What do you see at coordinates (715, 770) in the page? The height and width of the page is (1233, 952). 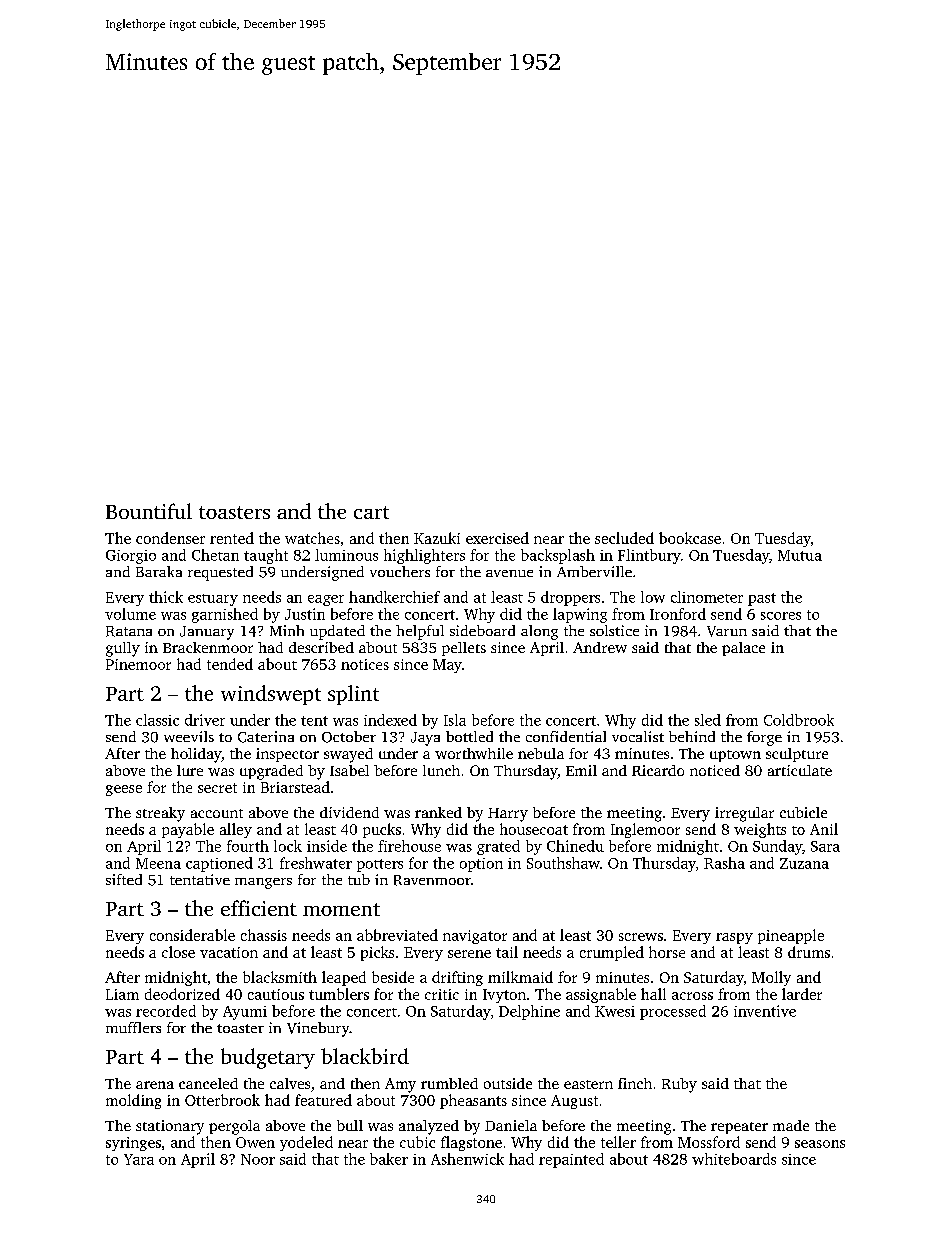 I see `noticed` at bounding box center [715, 770].
